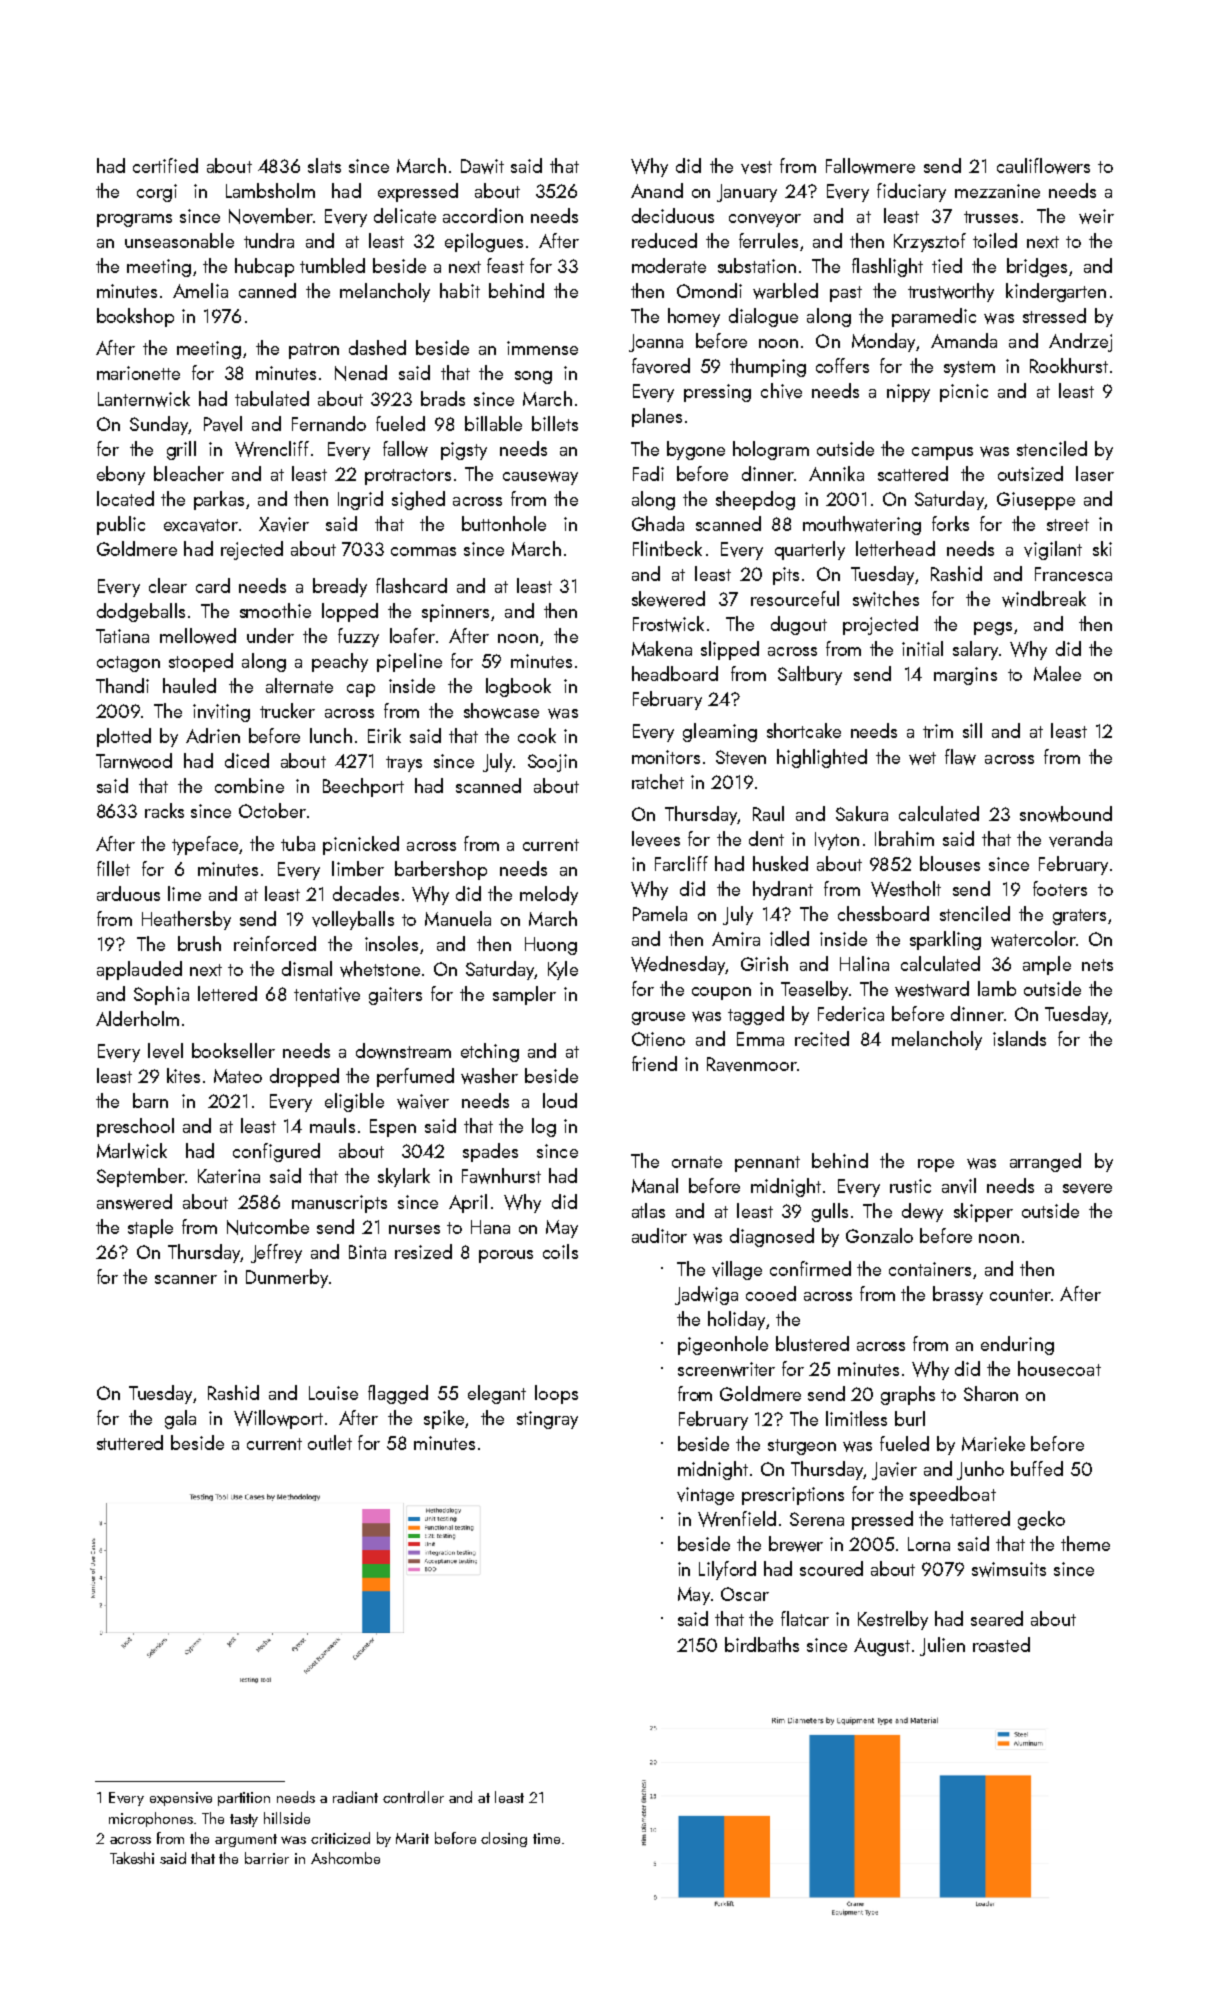  What do you see at coordinates (756, 167) in the image?
I see `vest` at bounding box center [756, 167].
